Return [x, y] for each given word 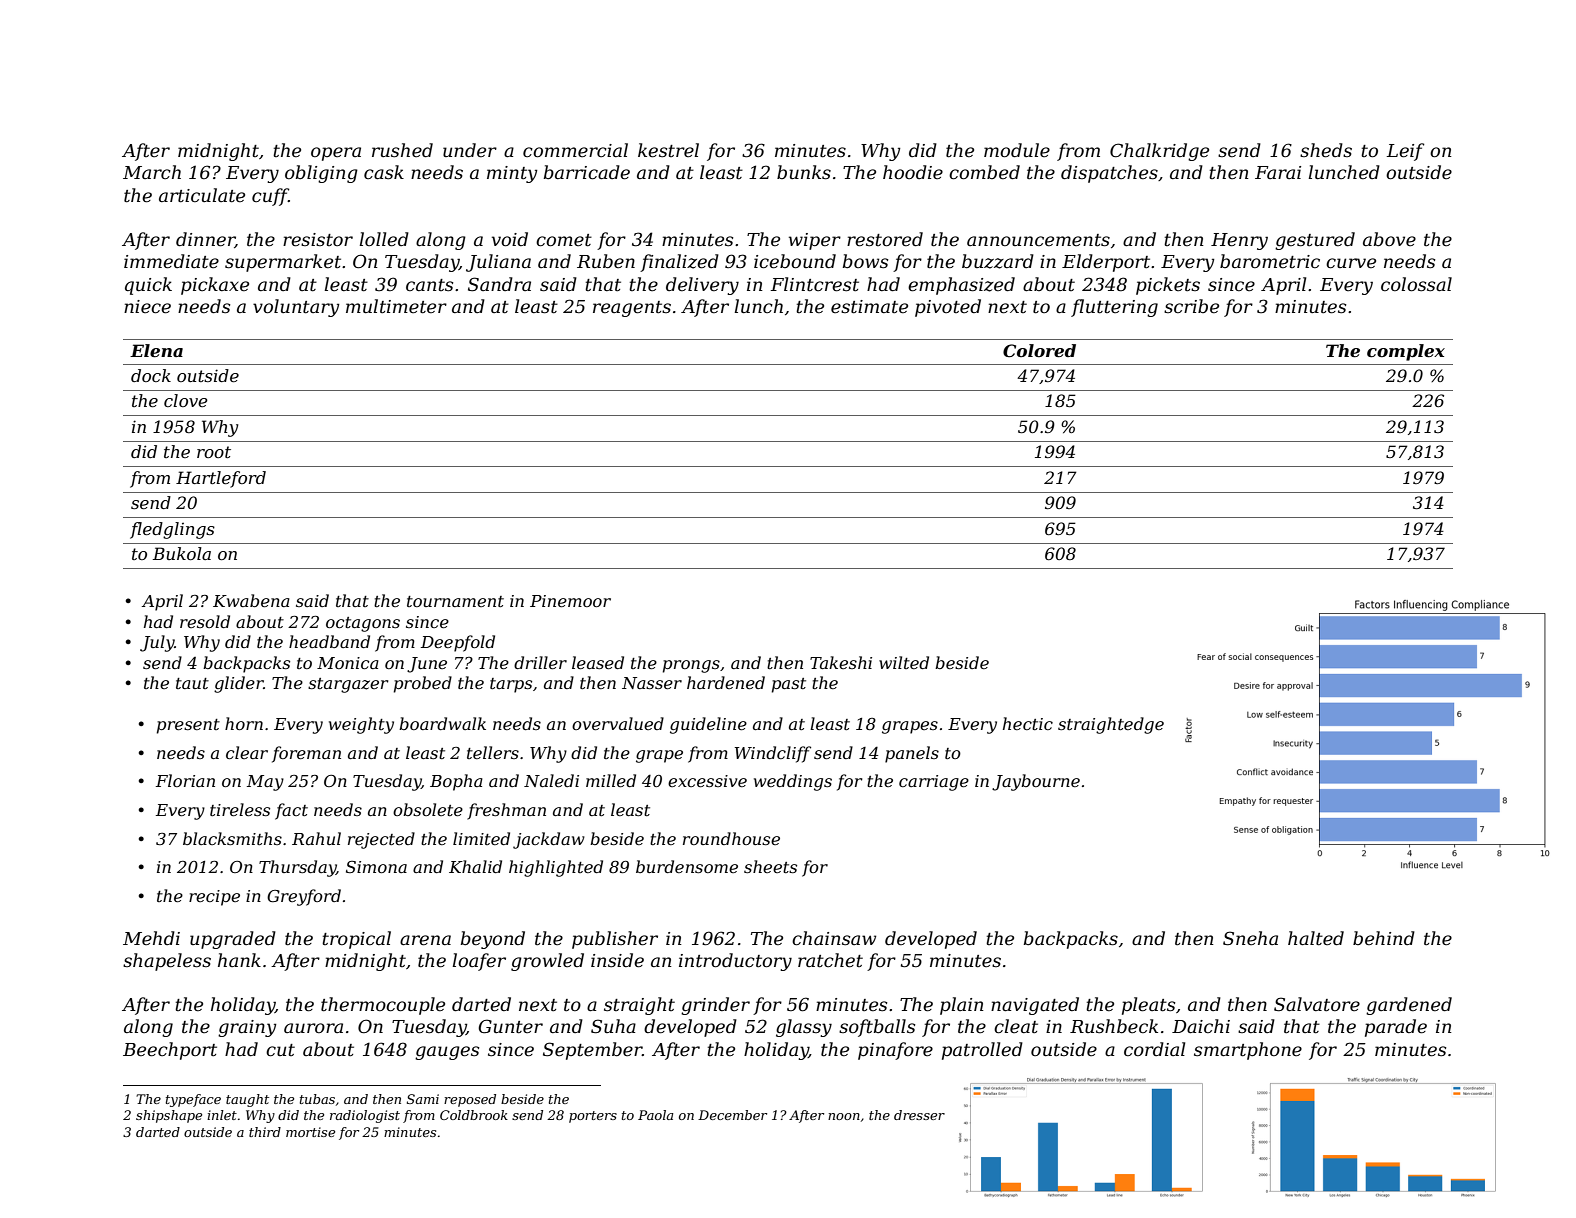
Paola [655, 1115]
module [1017, 150]
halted [1316, 938]
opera [336, 154]
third [265, 1132]
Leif [1405, 152]
